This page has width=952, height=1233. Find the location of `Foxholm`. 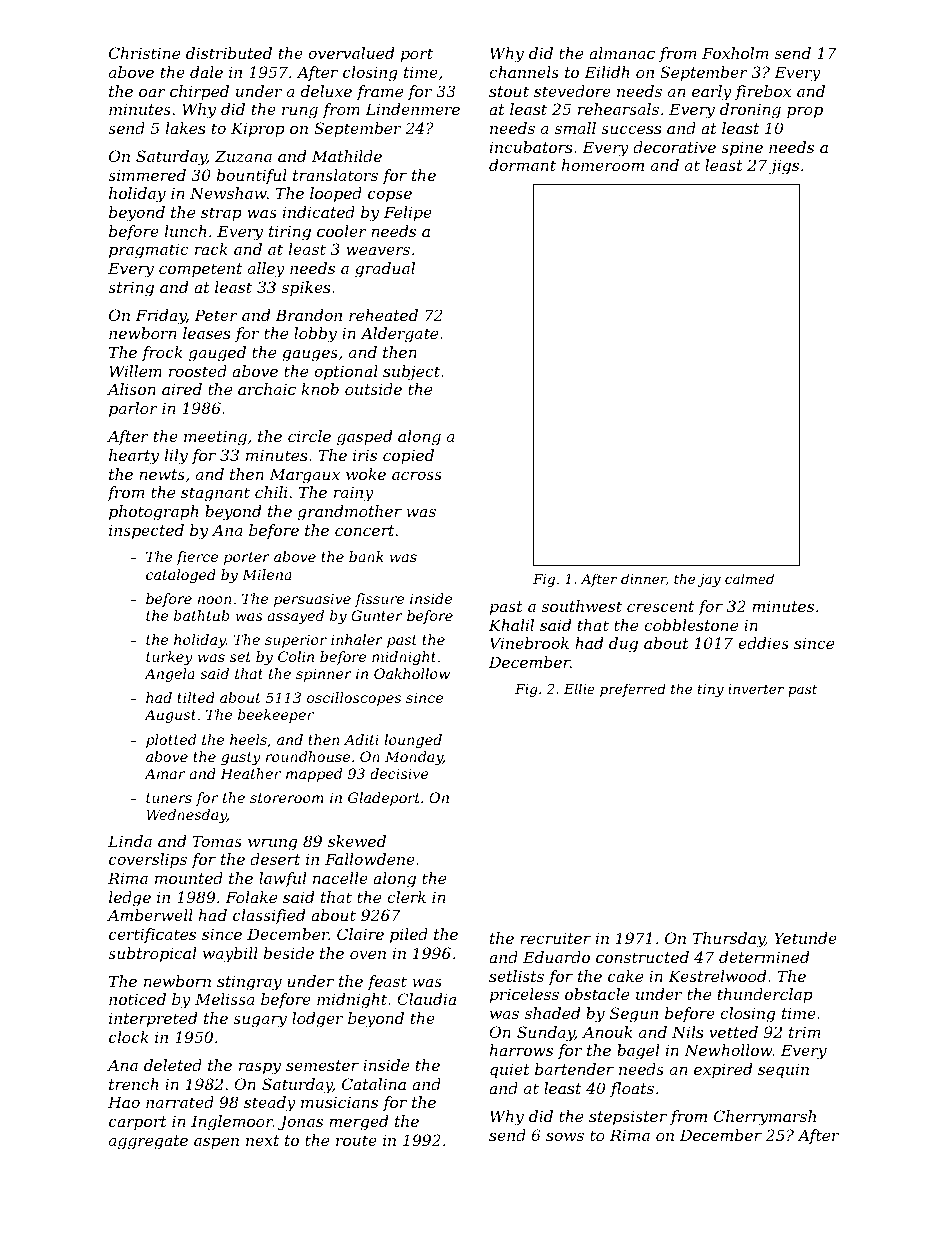

Foxholm is located at coordinates (735, 53).
